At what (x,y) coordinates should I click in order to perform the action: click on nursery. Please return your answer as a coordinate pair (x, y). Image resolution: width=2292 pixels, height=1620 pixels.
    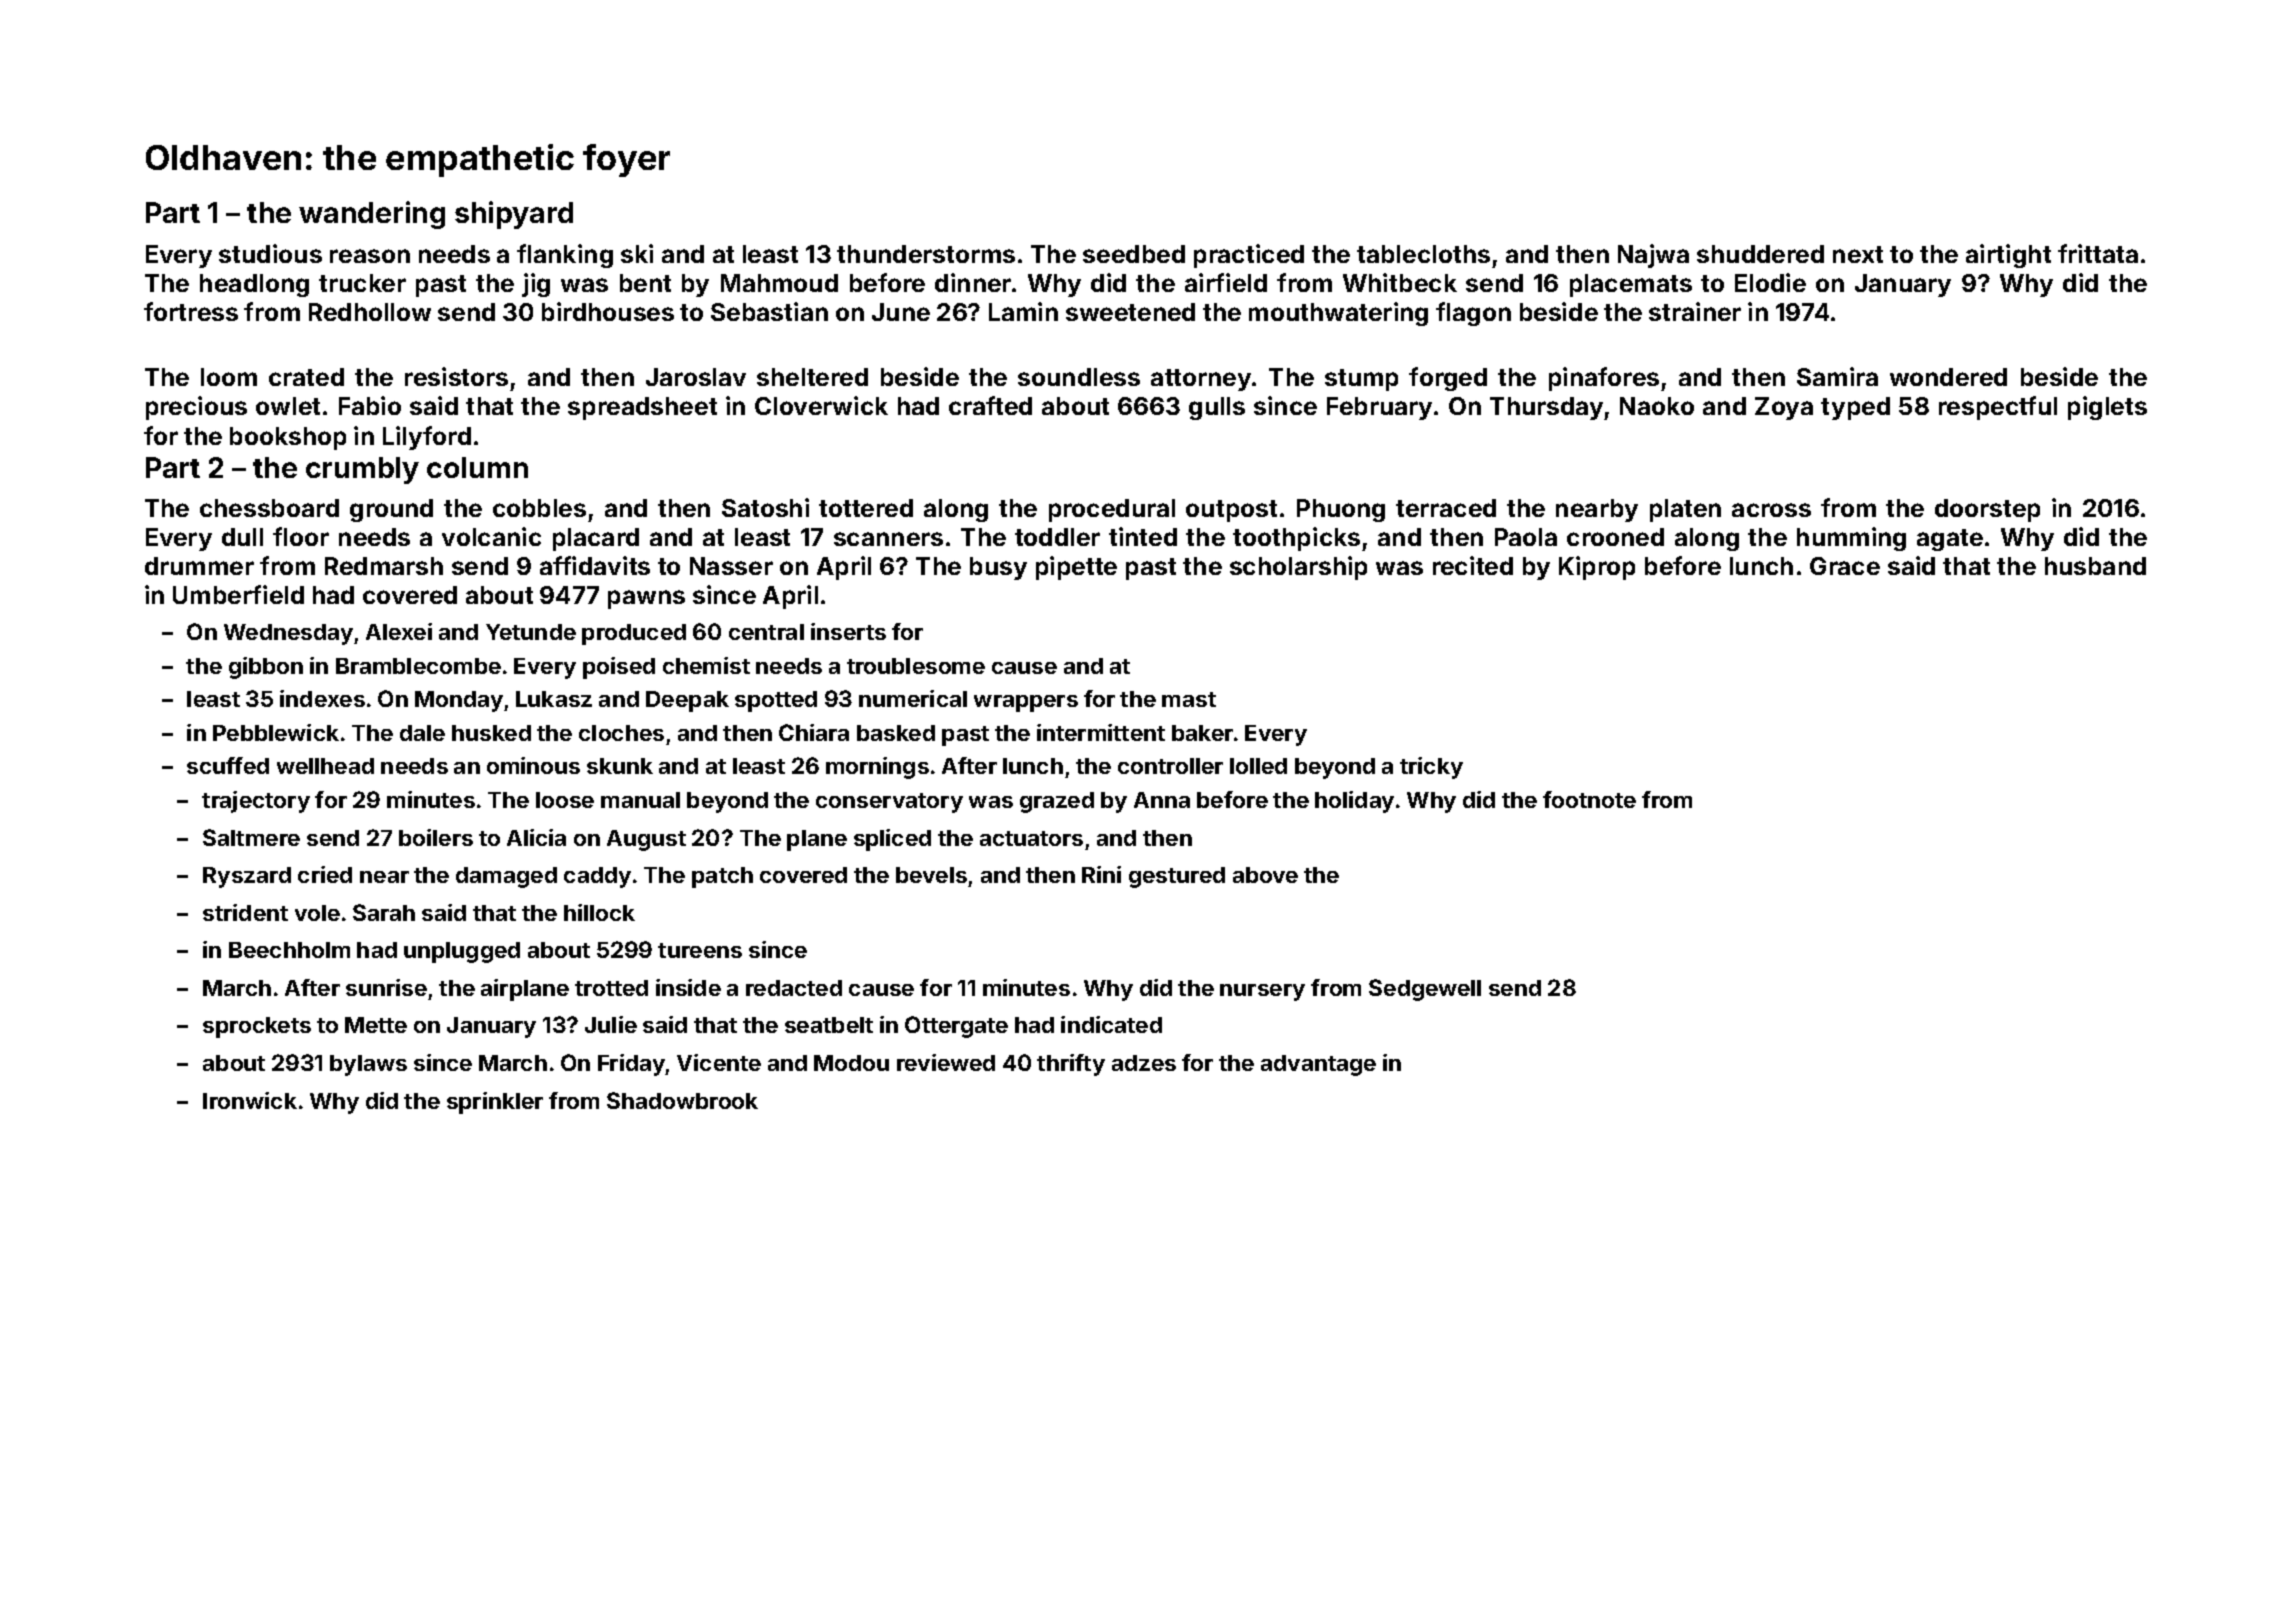
    Looking at the image, I should click on (1262, 992).
